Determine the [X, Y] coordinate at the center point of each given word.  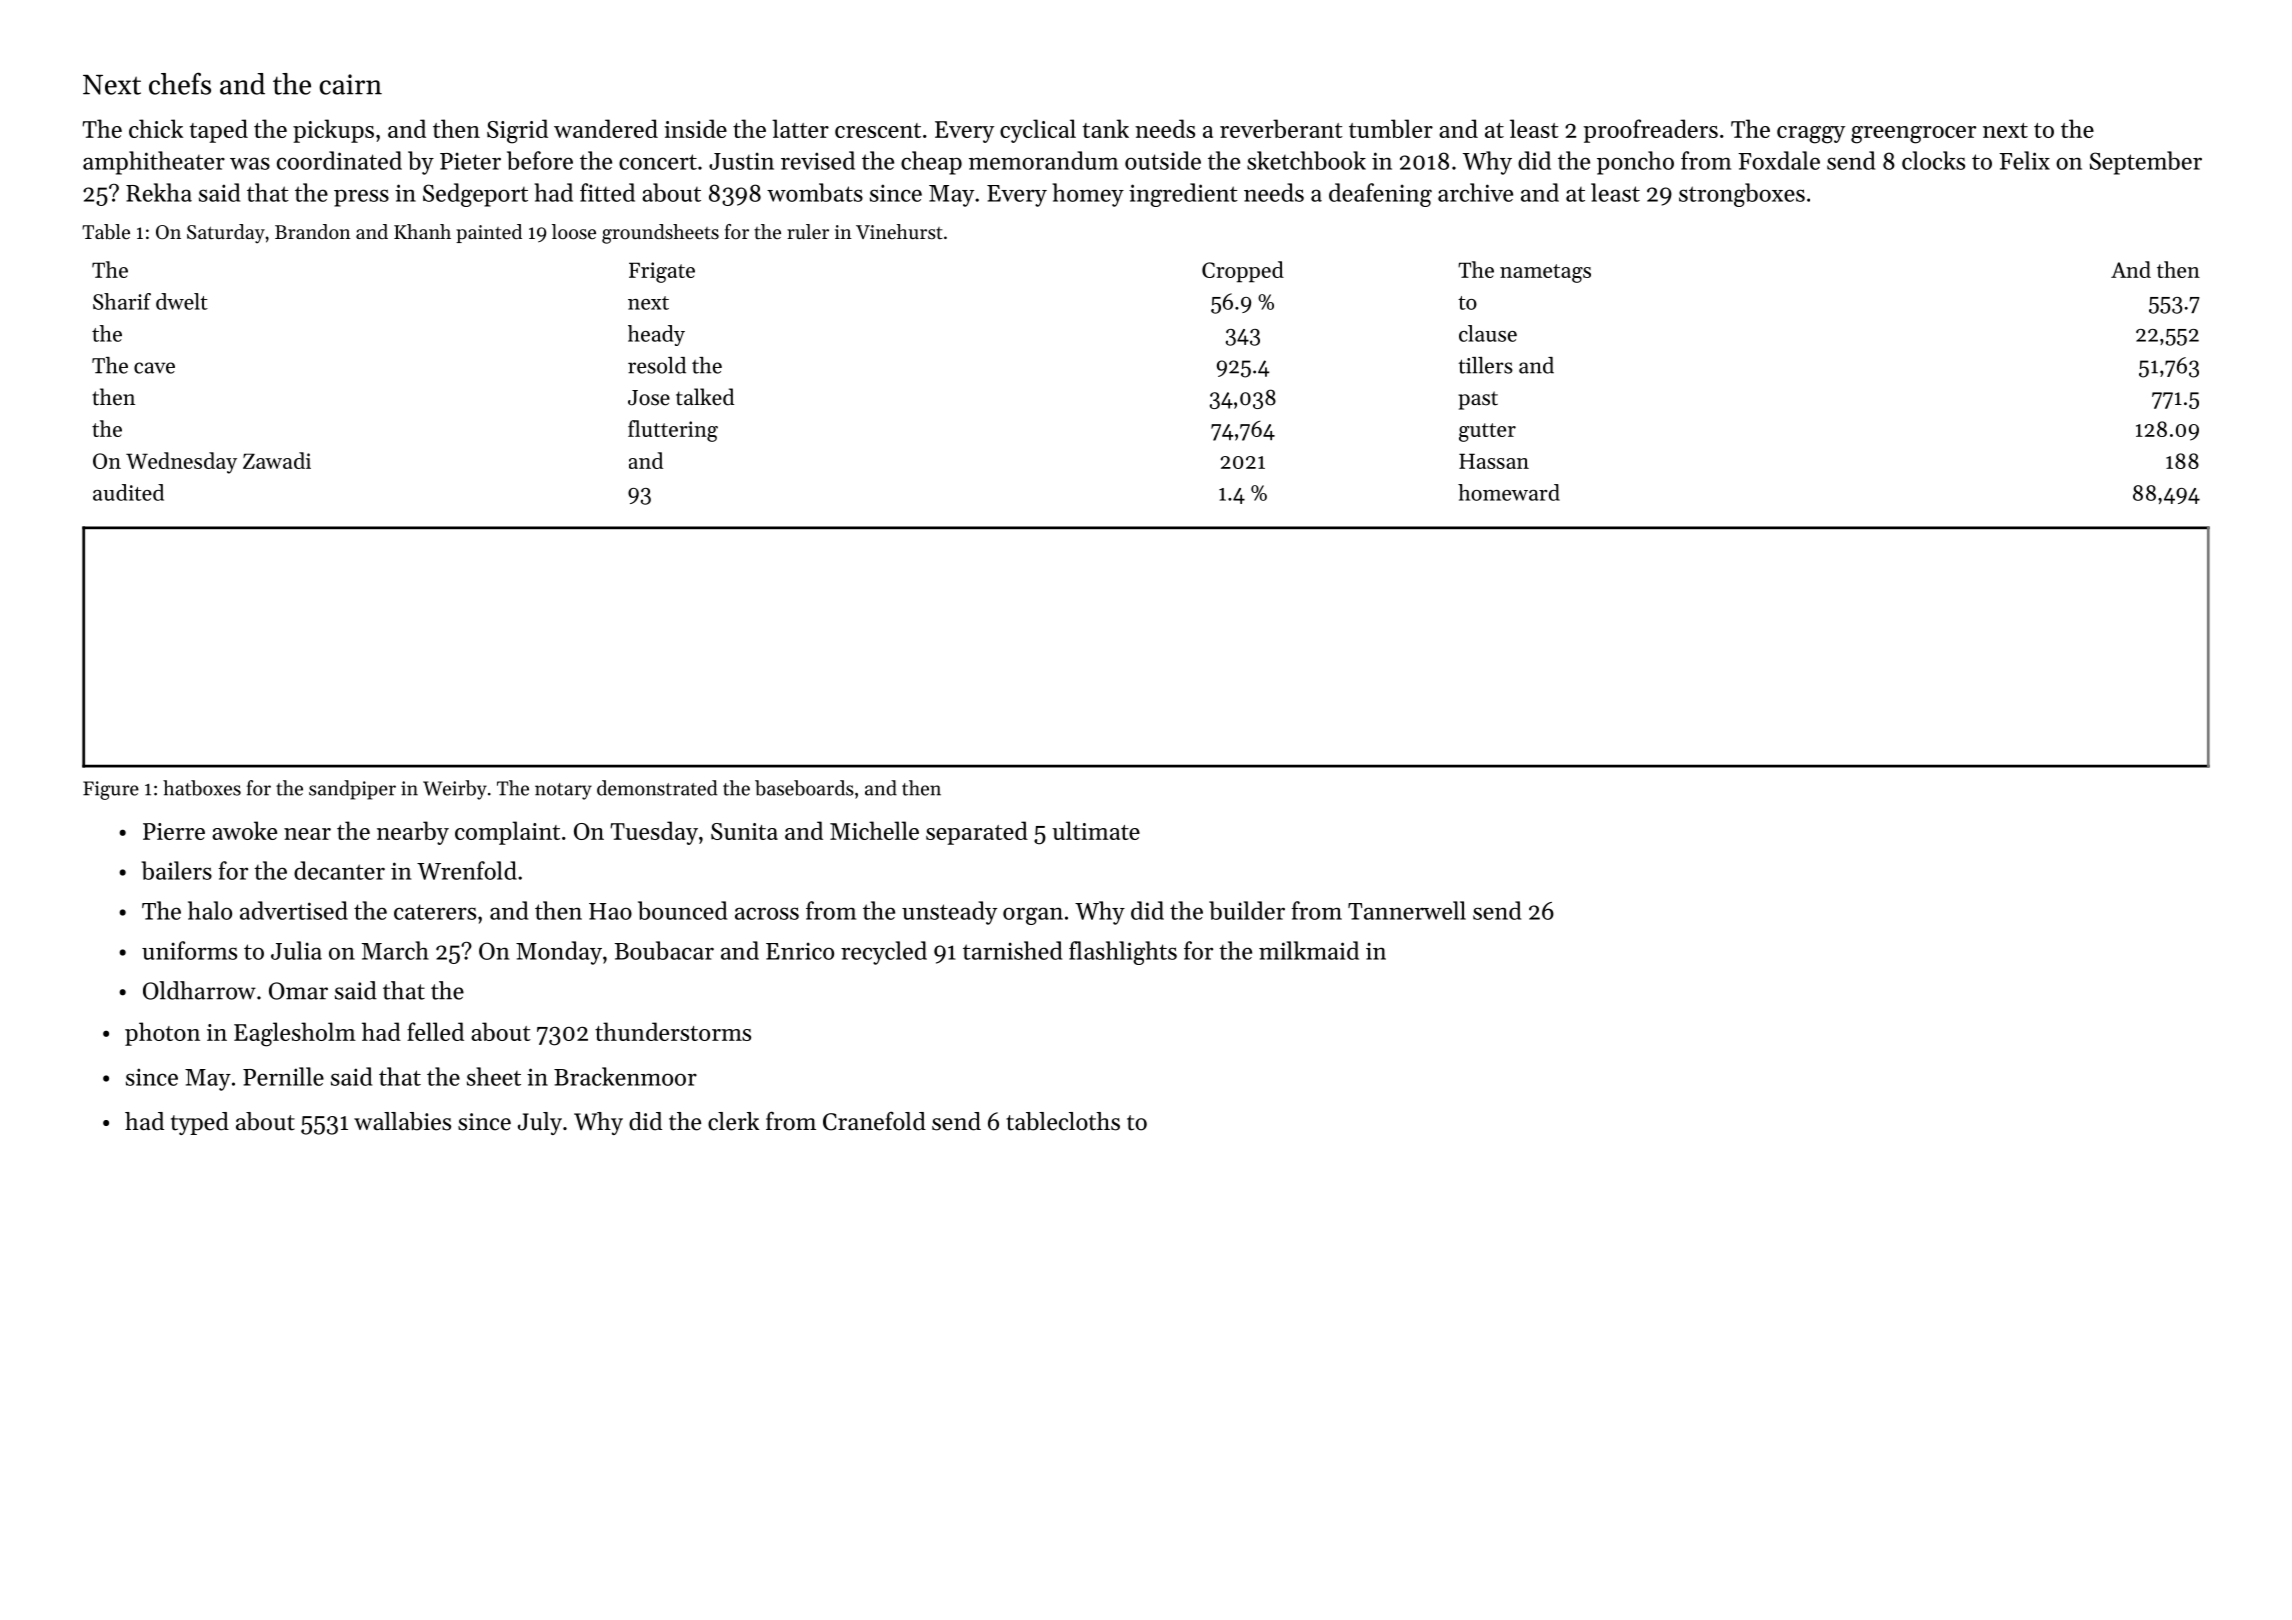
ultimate [1096, 830]
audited [128, 492]
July [540, 1123]
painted [489, 233]
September [2146, 163]
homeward [1509, 492]
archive [1475, 192]
